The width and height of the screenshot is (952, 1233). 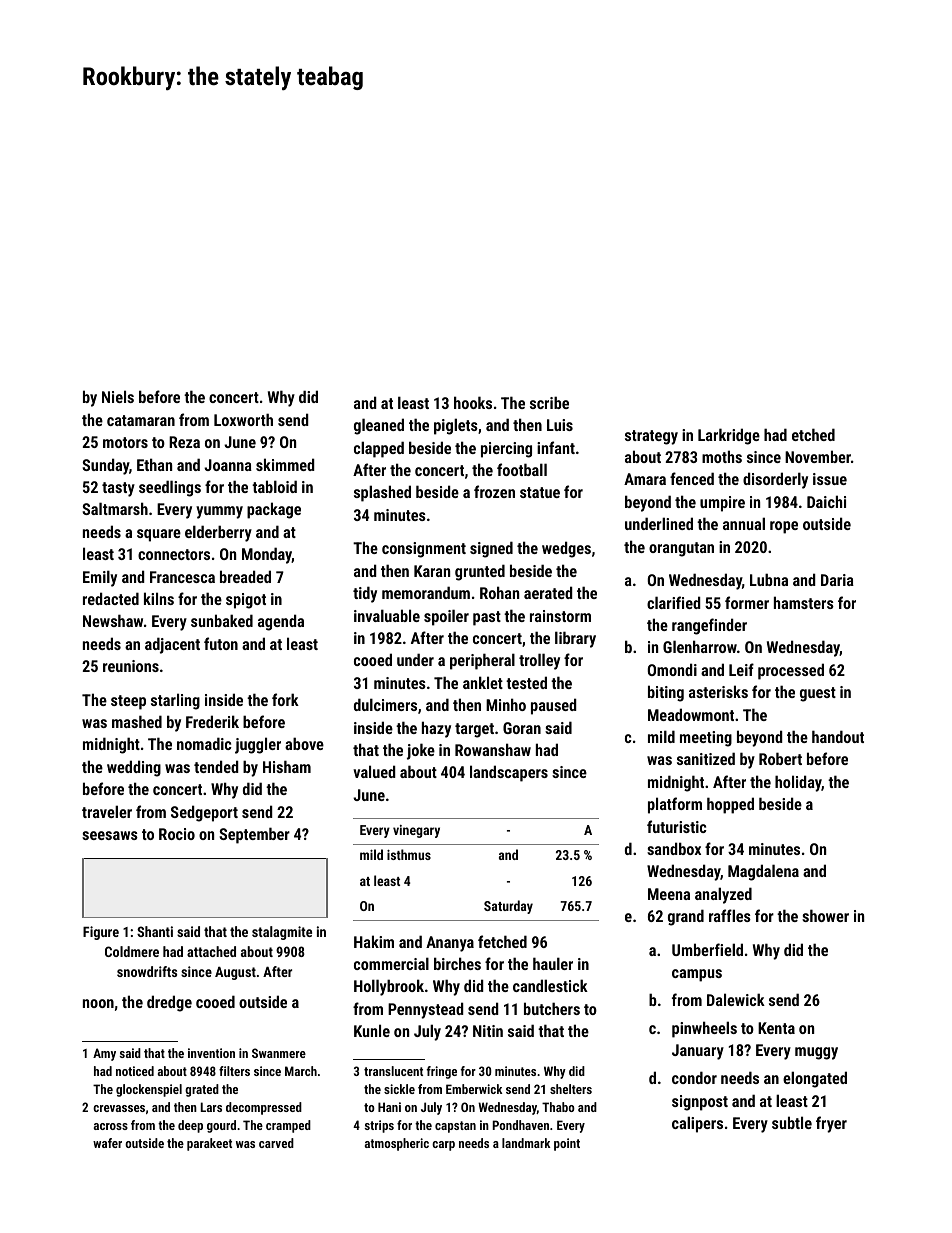 I want to click on hooks, so click(x=473, y=402).
